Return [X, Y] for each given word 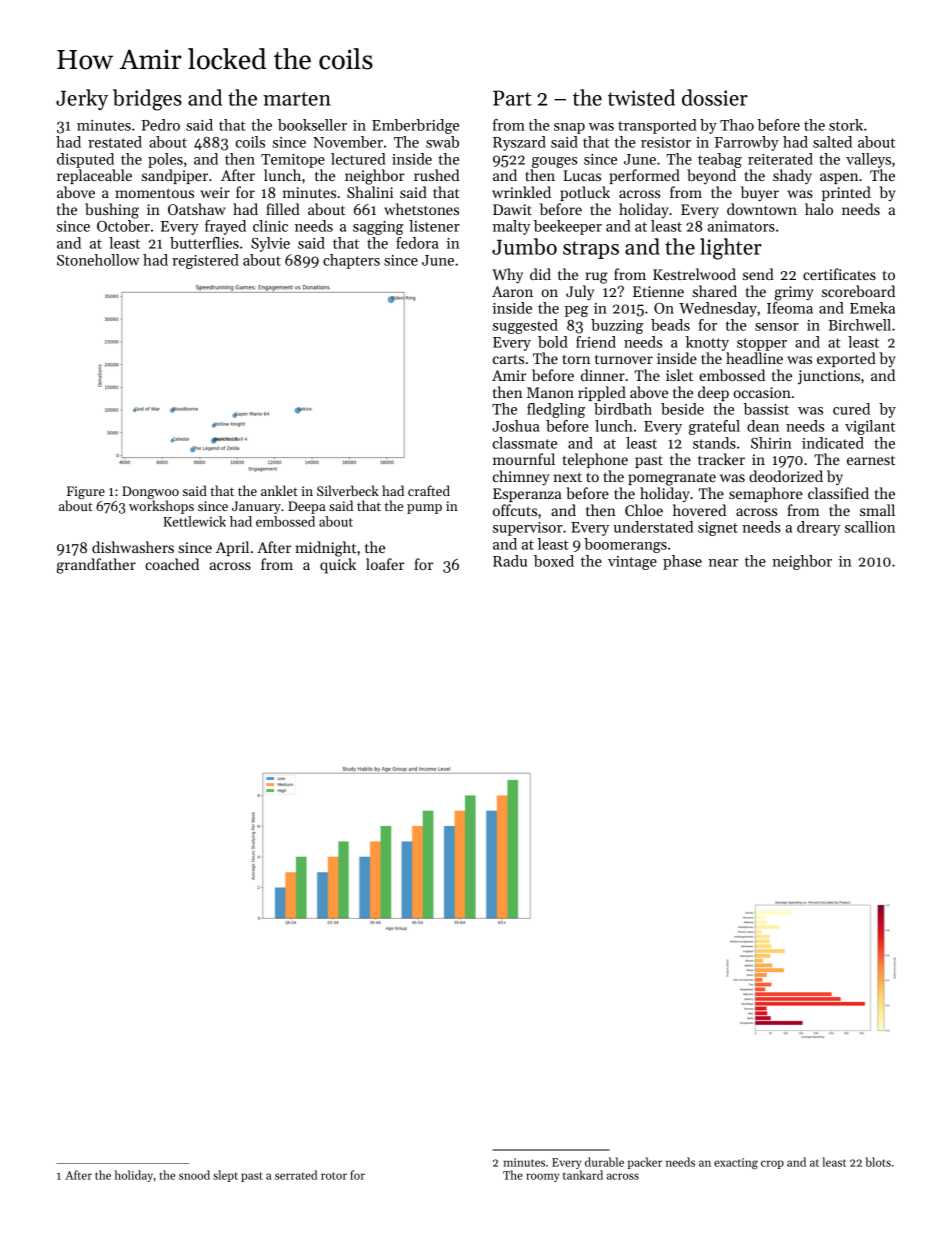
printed [846, 193]
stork [846, 125]
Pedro [161, 125]
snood [194, 1175]
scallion [870, 527]
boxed [554, 561]
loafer [385, 564]
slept [225, 1176]
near [723, 563]
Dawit [512, 209]
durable [604, 1162]
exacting [736, 1164]
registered [205, 261]
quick [338, 566]
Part [512, 98]
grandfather [96, 566]
